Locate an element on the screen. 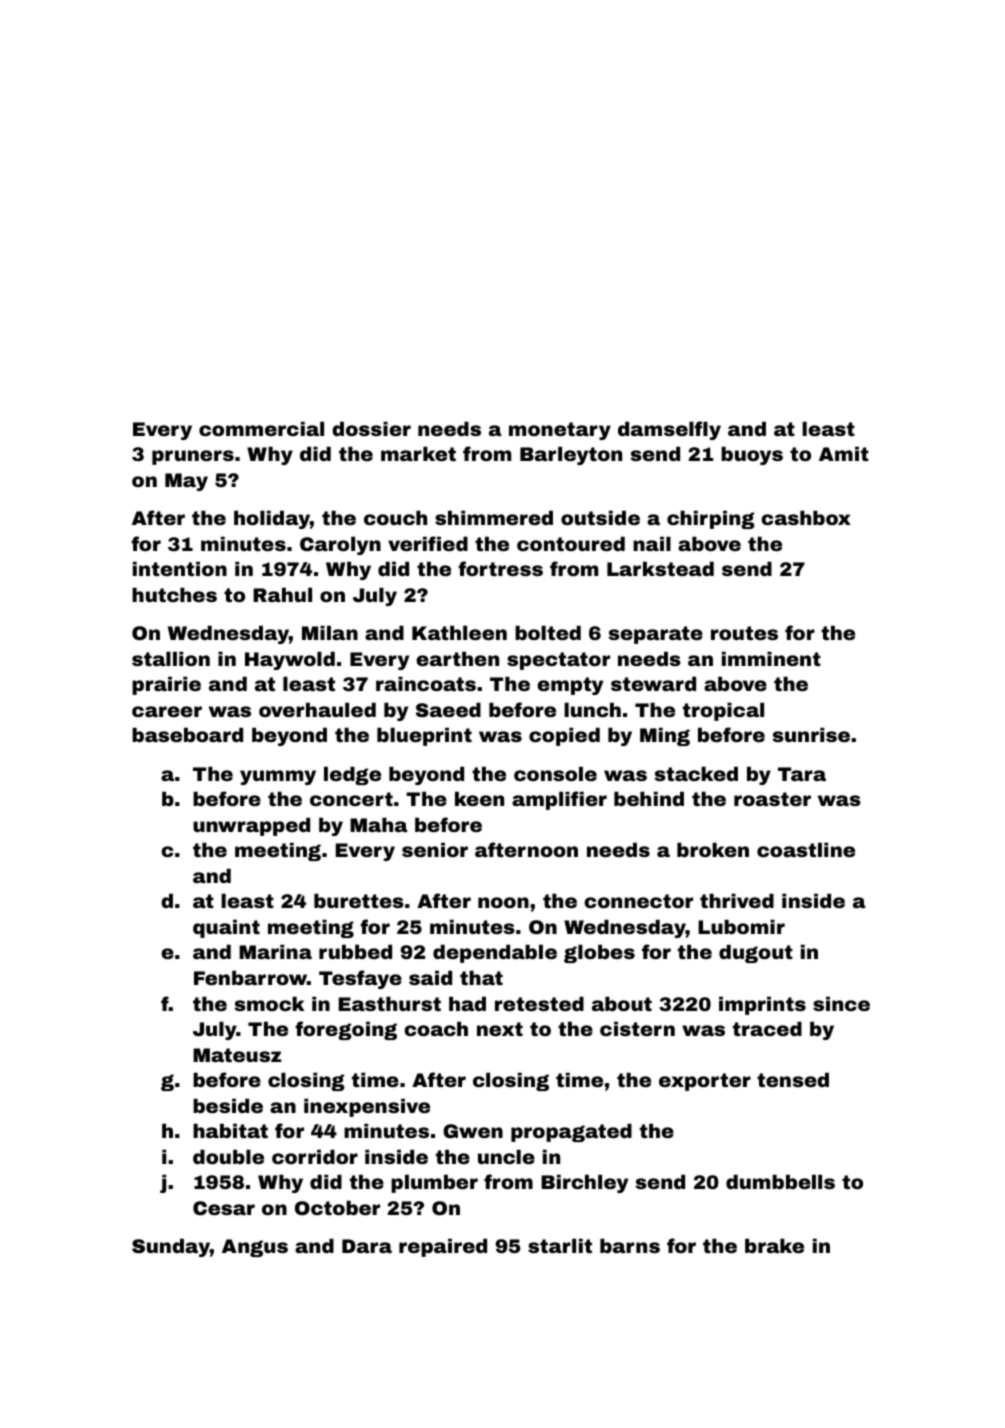 This screenshot has width=1005, height=1428. buoys is located at coordinates (752, 455).
